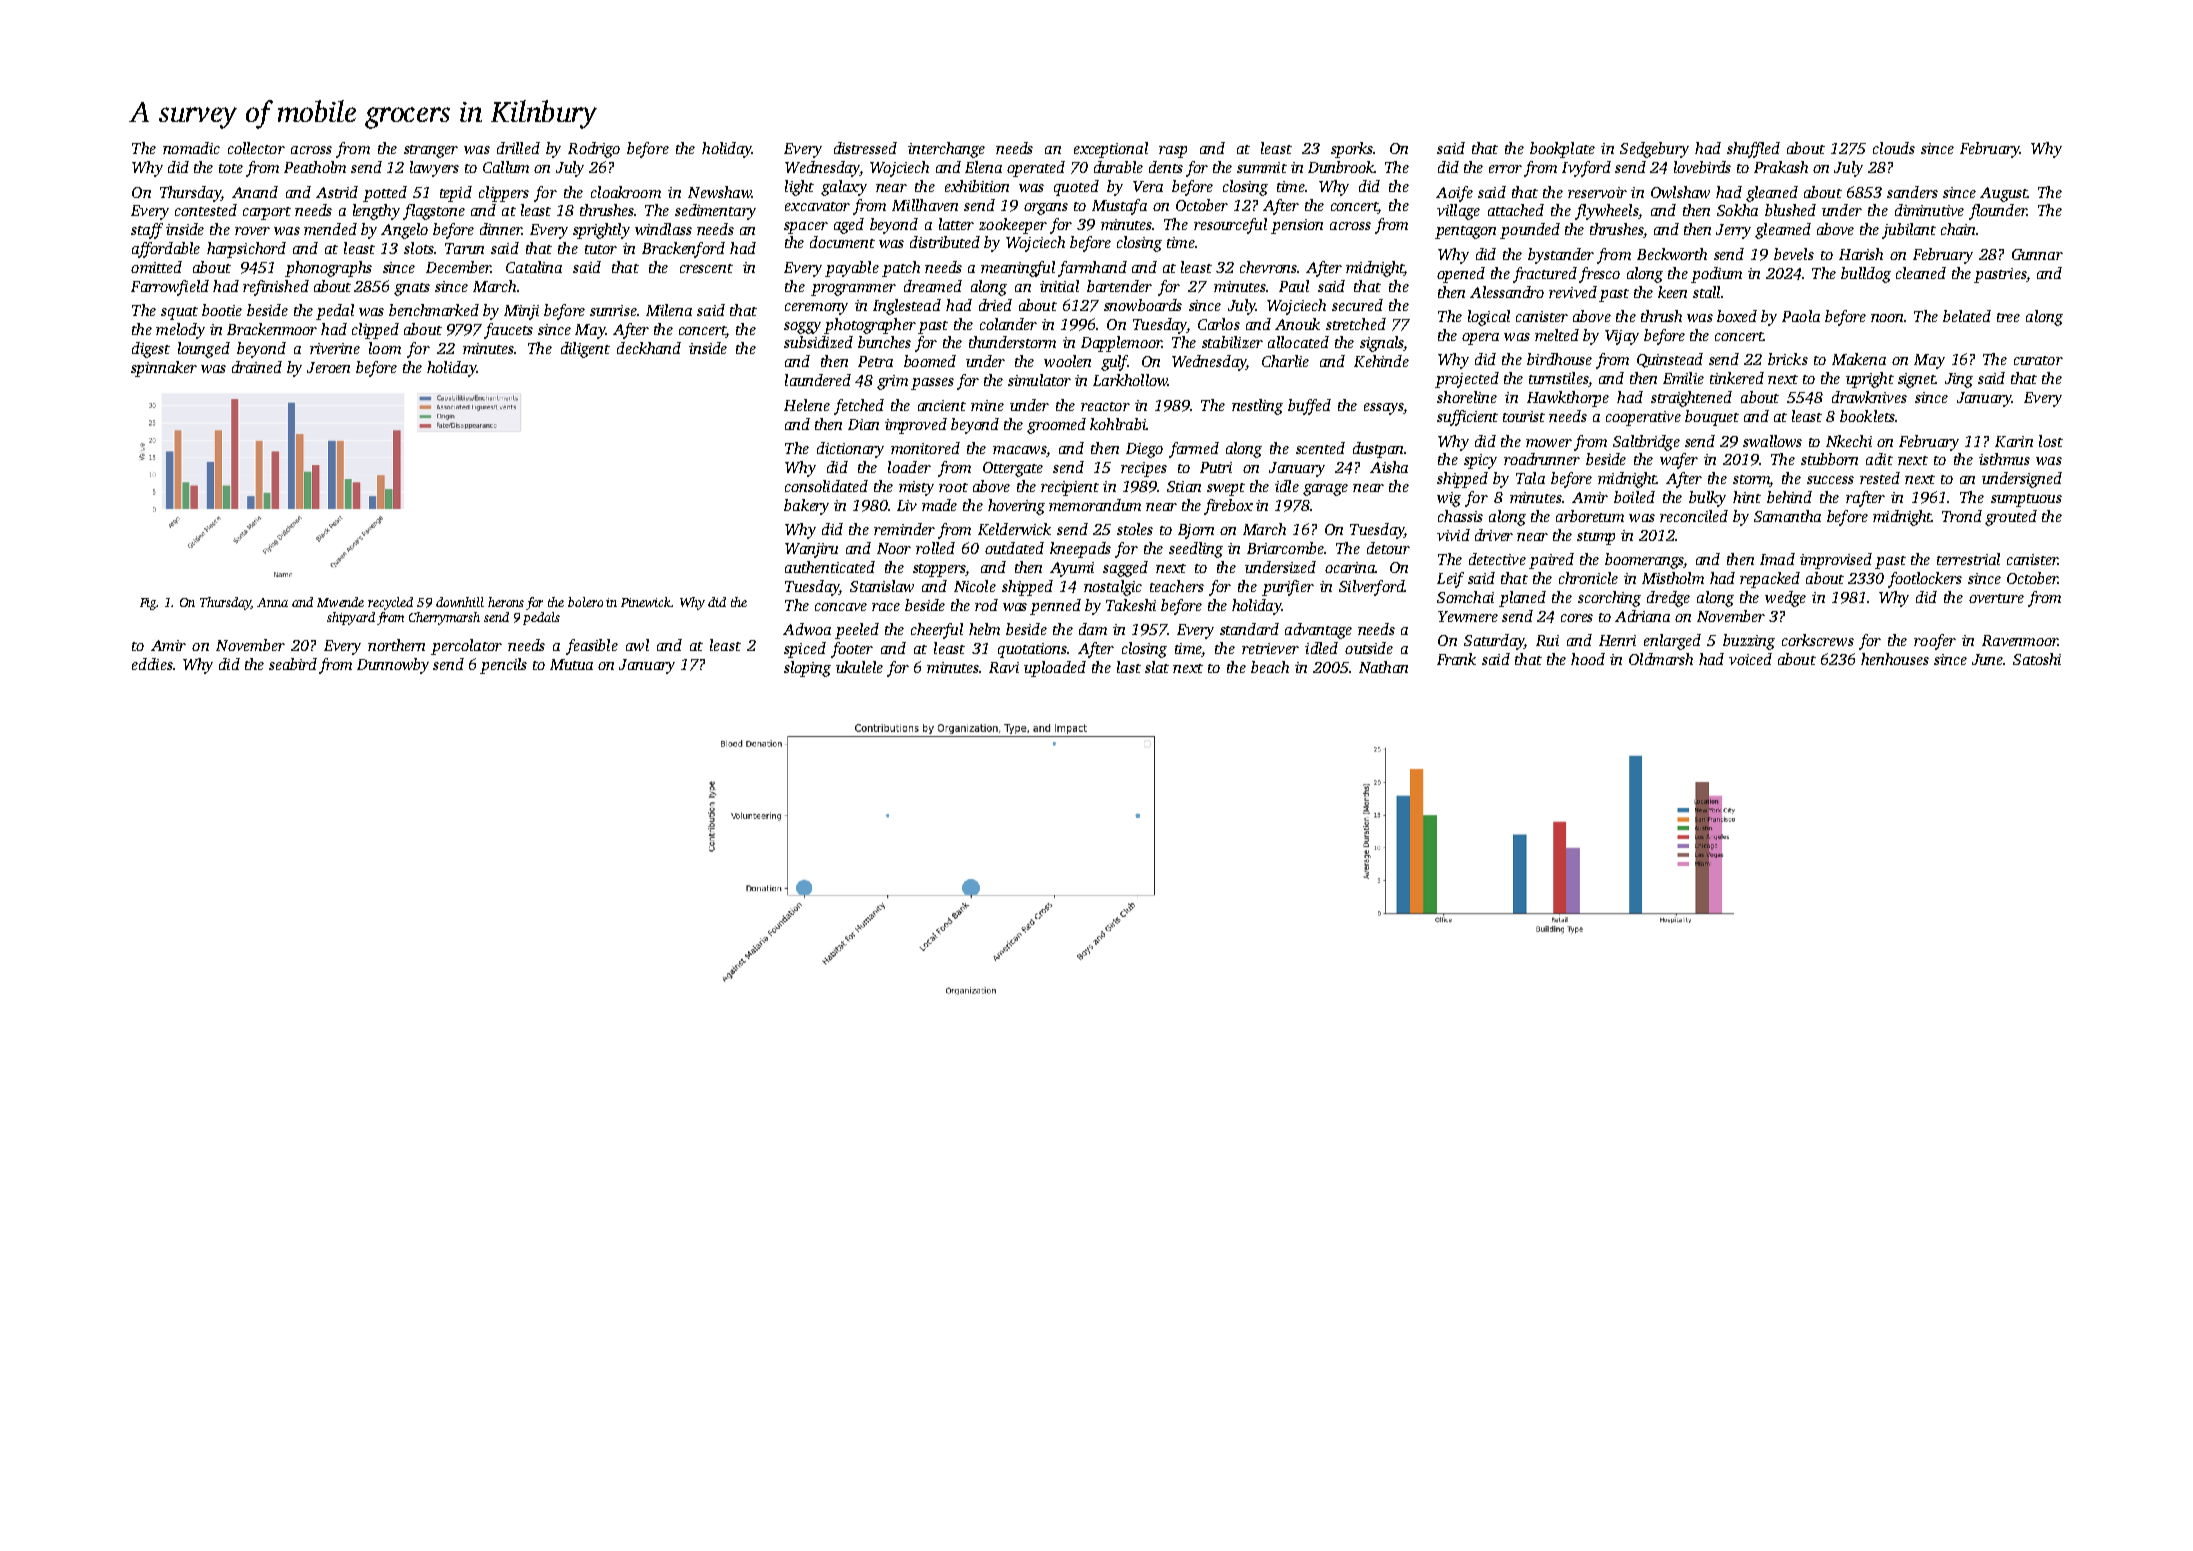 This image has width=2193, height=1551. What do you see at coordinates (1750, 659) in the image?
I see `voiced` at bounding box center [1750, 659].
